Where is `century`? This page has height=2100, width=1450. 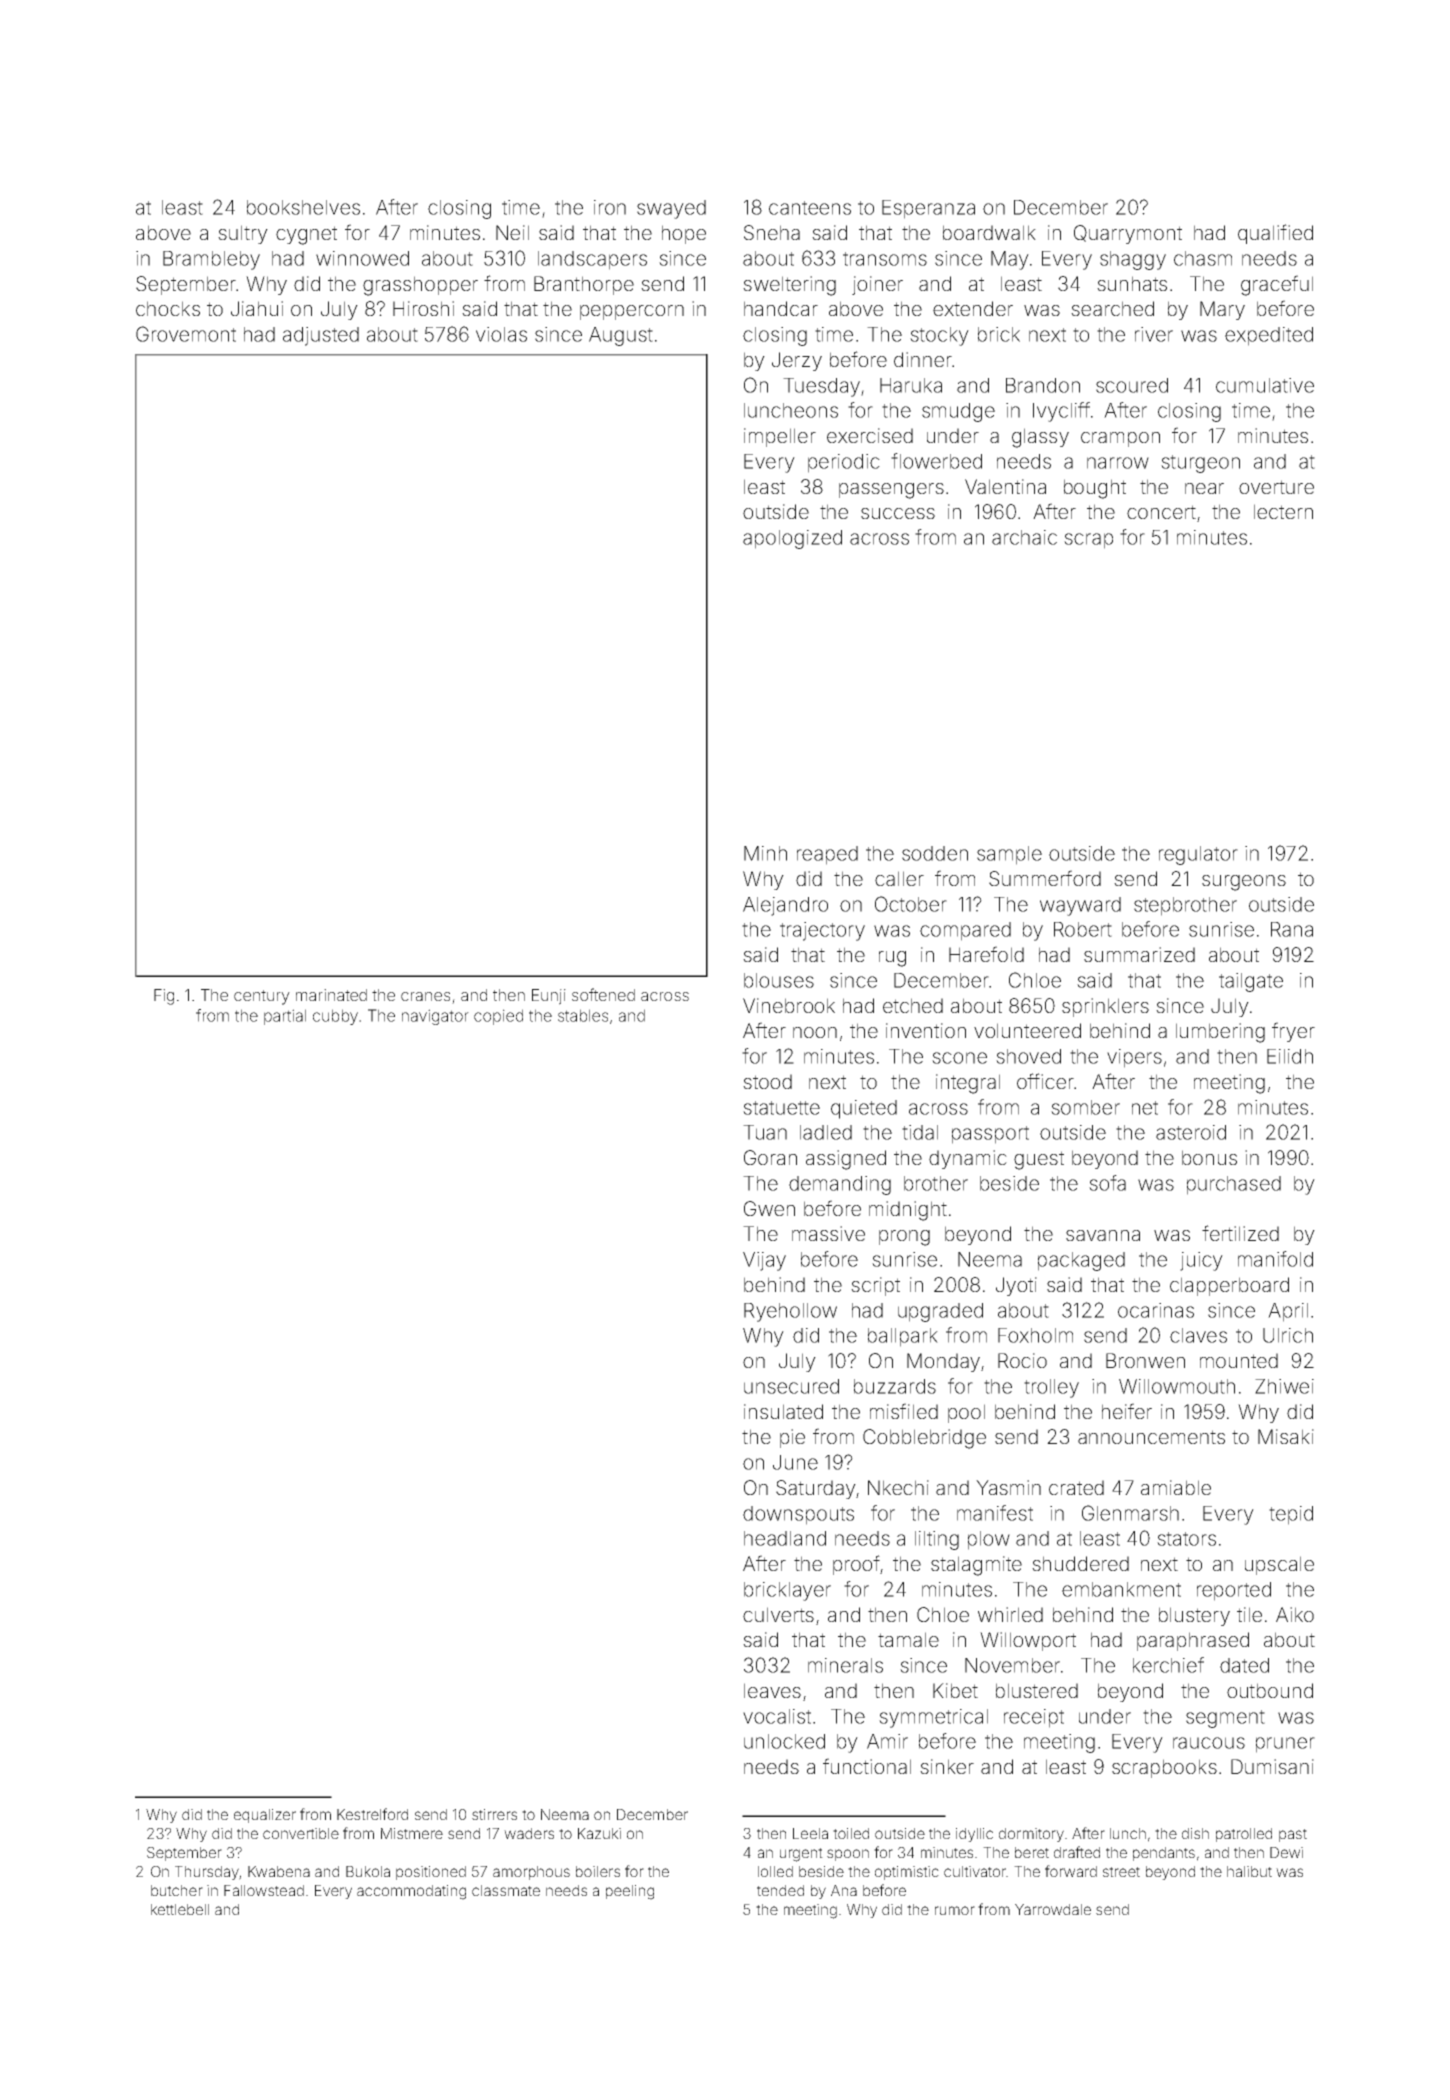
century is located at coordinates (262, 997).
